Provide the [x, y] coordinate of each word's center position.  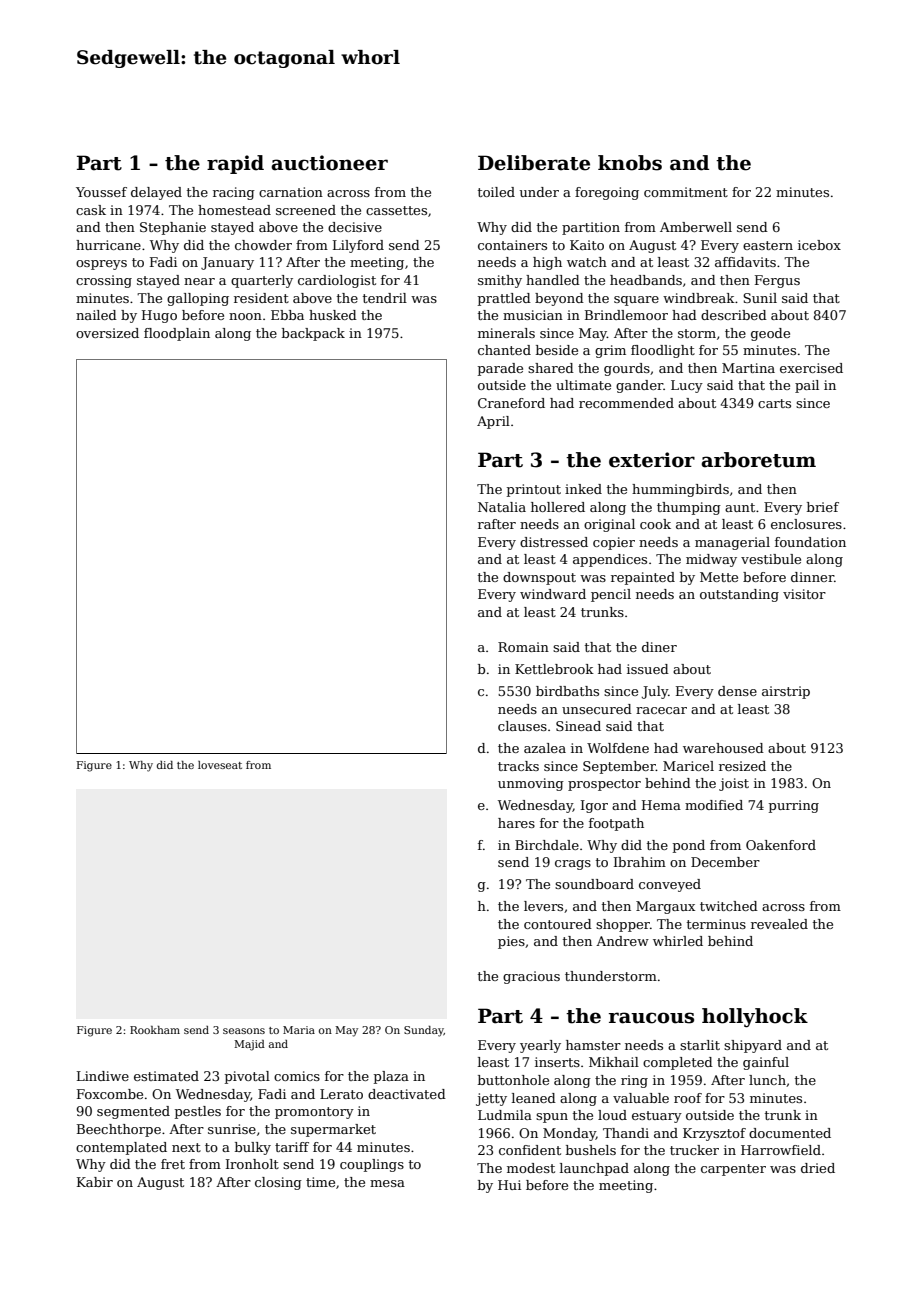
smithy [500, 281]
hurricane [108, 245]
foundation [810, 542]
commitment [686, 192]
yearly [540, 1046]
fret [173, 1164]
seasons [244, 1031]
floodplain [177, 334]
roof [688, 1098]
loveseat [220, 765]
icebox [819, 245]
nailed [96, 315]
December [725, 862]
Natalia [502, 507]
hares [516, 823]
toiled [496, 192]
